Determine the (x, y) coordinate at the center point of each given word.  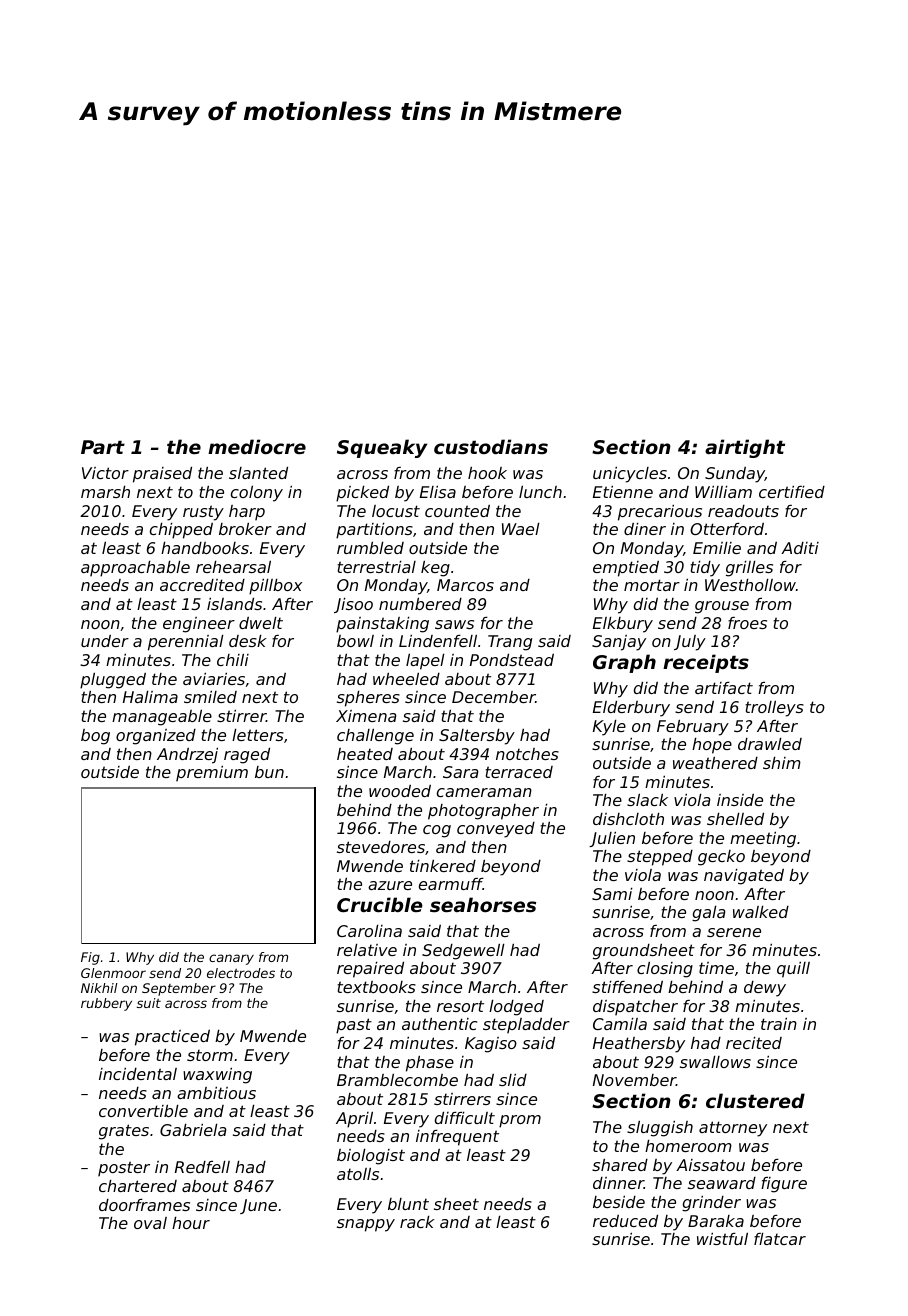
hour (191, 1223)
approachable (135, 569)
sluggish (660, 1129)
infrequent (457, 1138)
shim (782, 763)
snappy (366, 1225)
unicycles (630, 475)
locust (396, 511)
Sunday (735, 475)
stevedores (381, 847)
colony (257, 494)
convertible (143, 1111)
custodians (491, 446)
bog (95, 737)
